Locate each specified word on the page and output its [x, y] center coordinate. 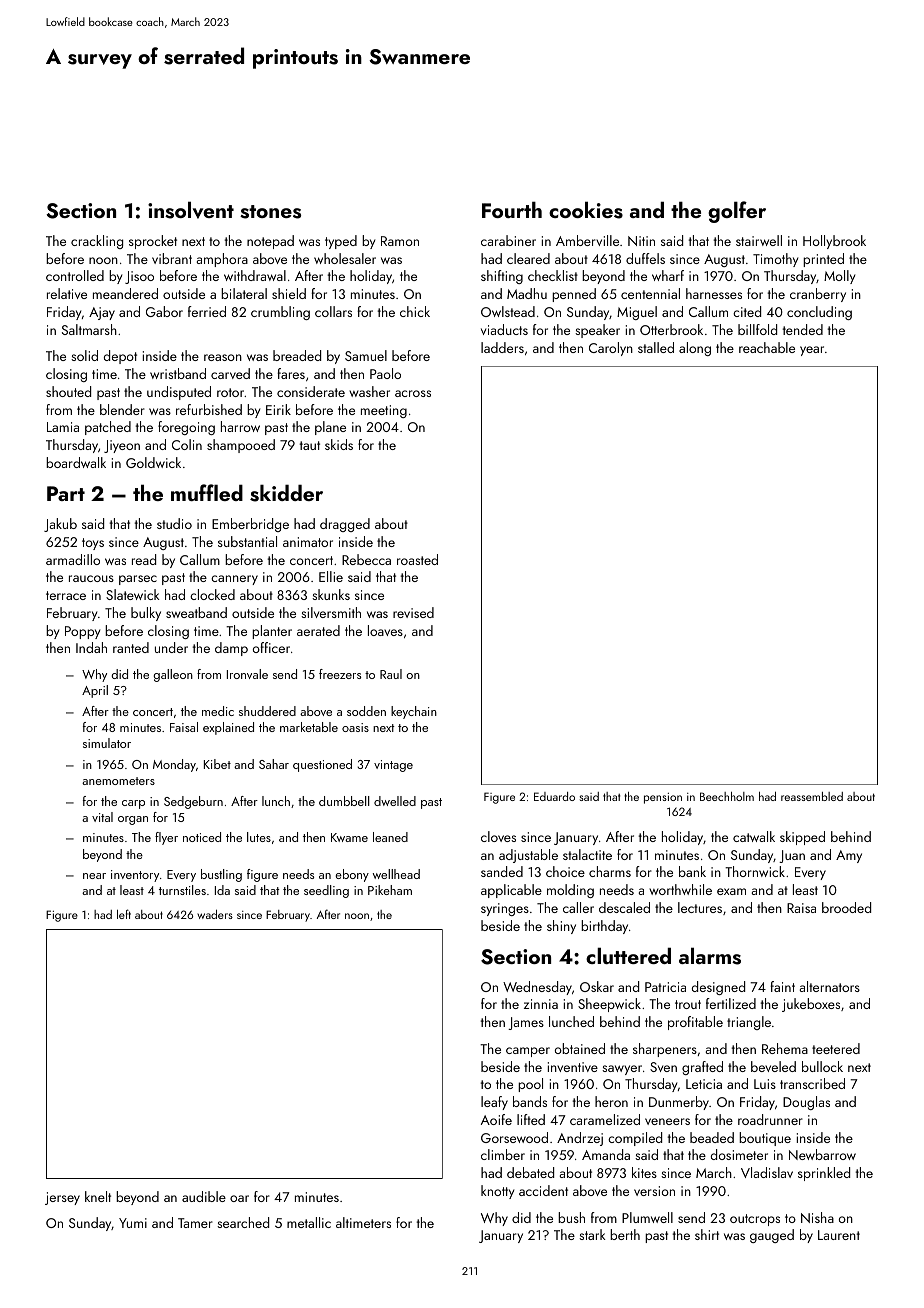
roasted [417, 559]
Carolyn [611, 349]
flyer [166, 838]
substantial [247, 541]
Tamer [195, 1223]
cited [747, 311]
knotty [497, 1192]
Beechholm [727, 796]
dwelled [395, 801]
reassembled [812, 796]
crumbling [280, 313]
